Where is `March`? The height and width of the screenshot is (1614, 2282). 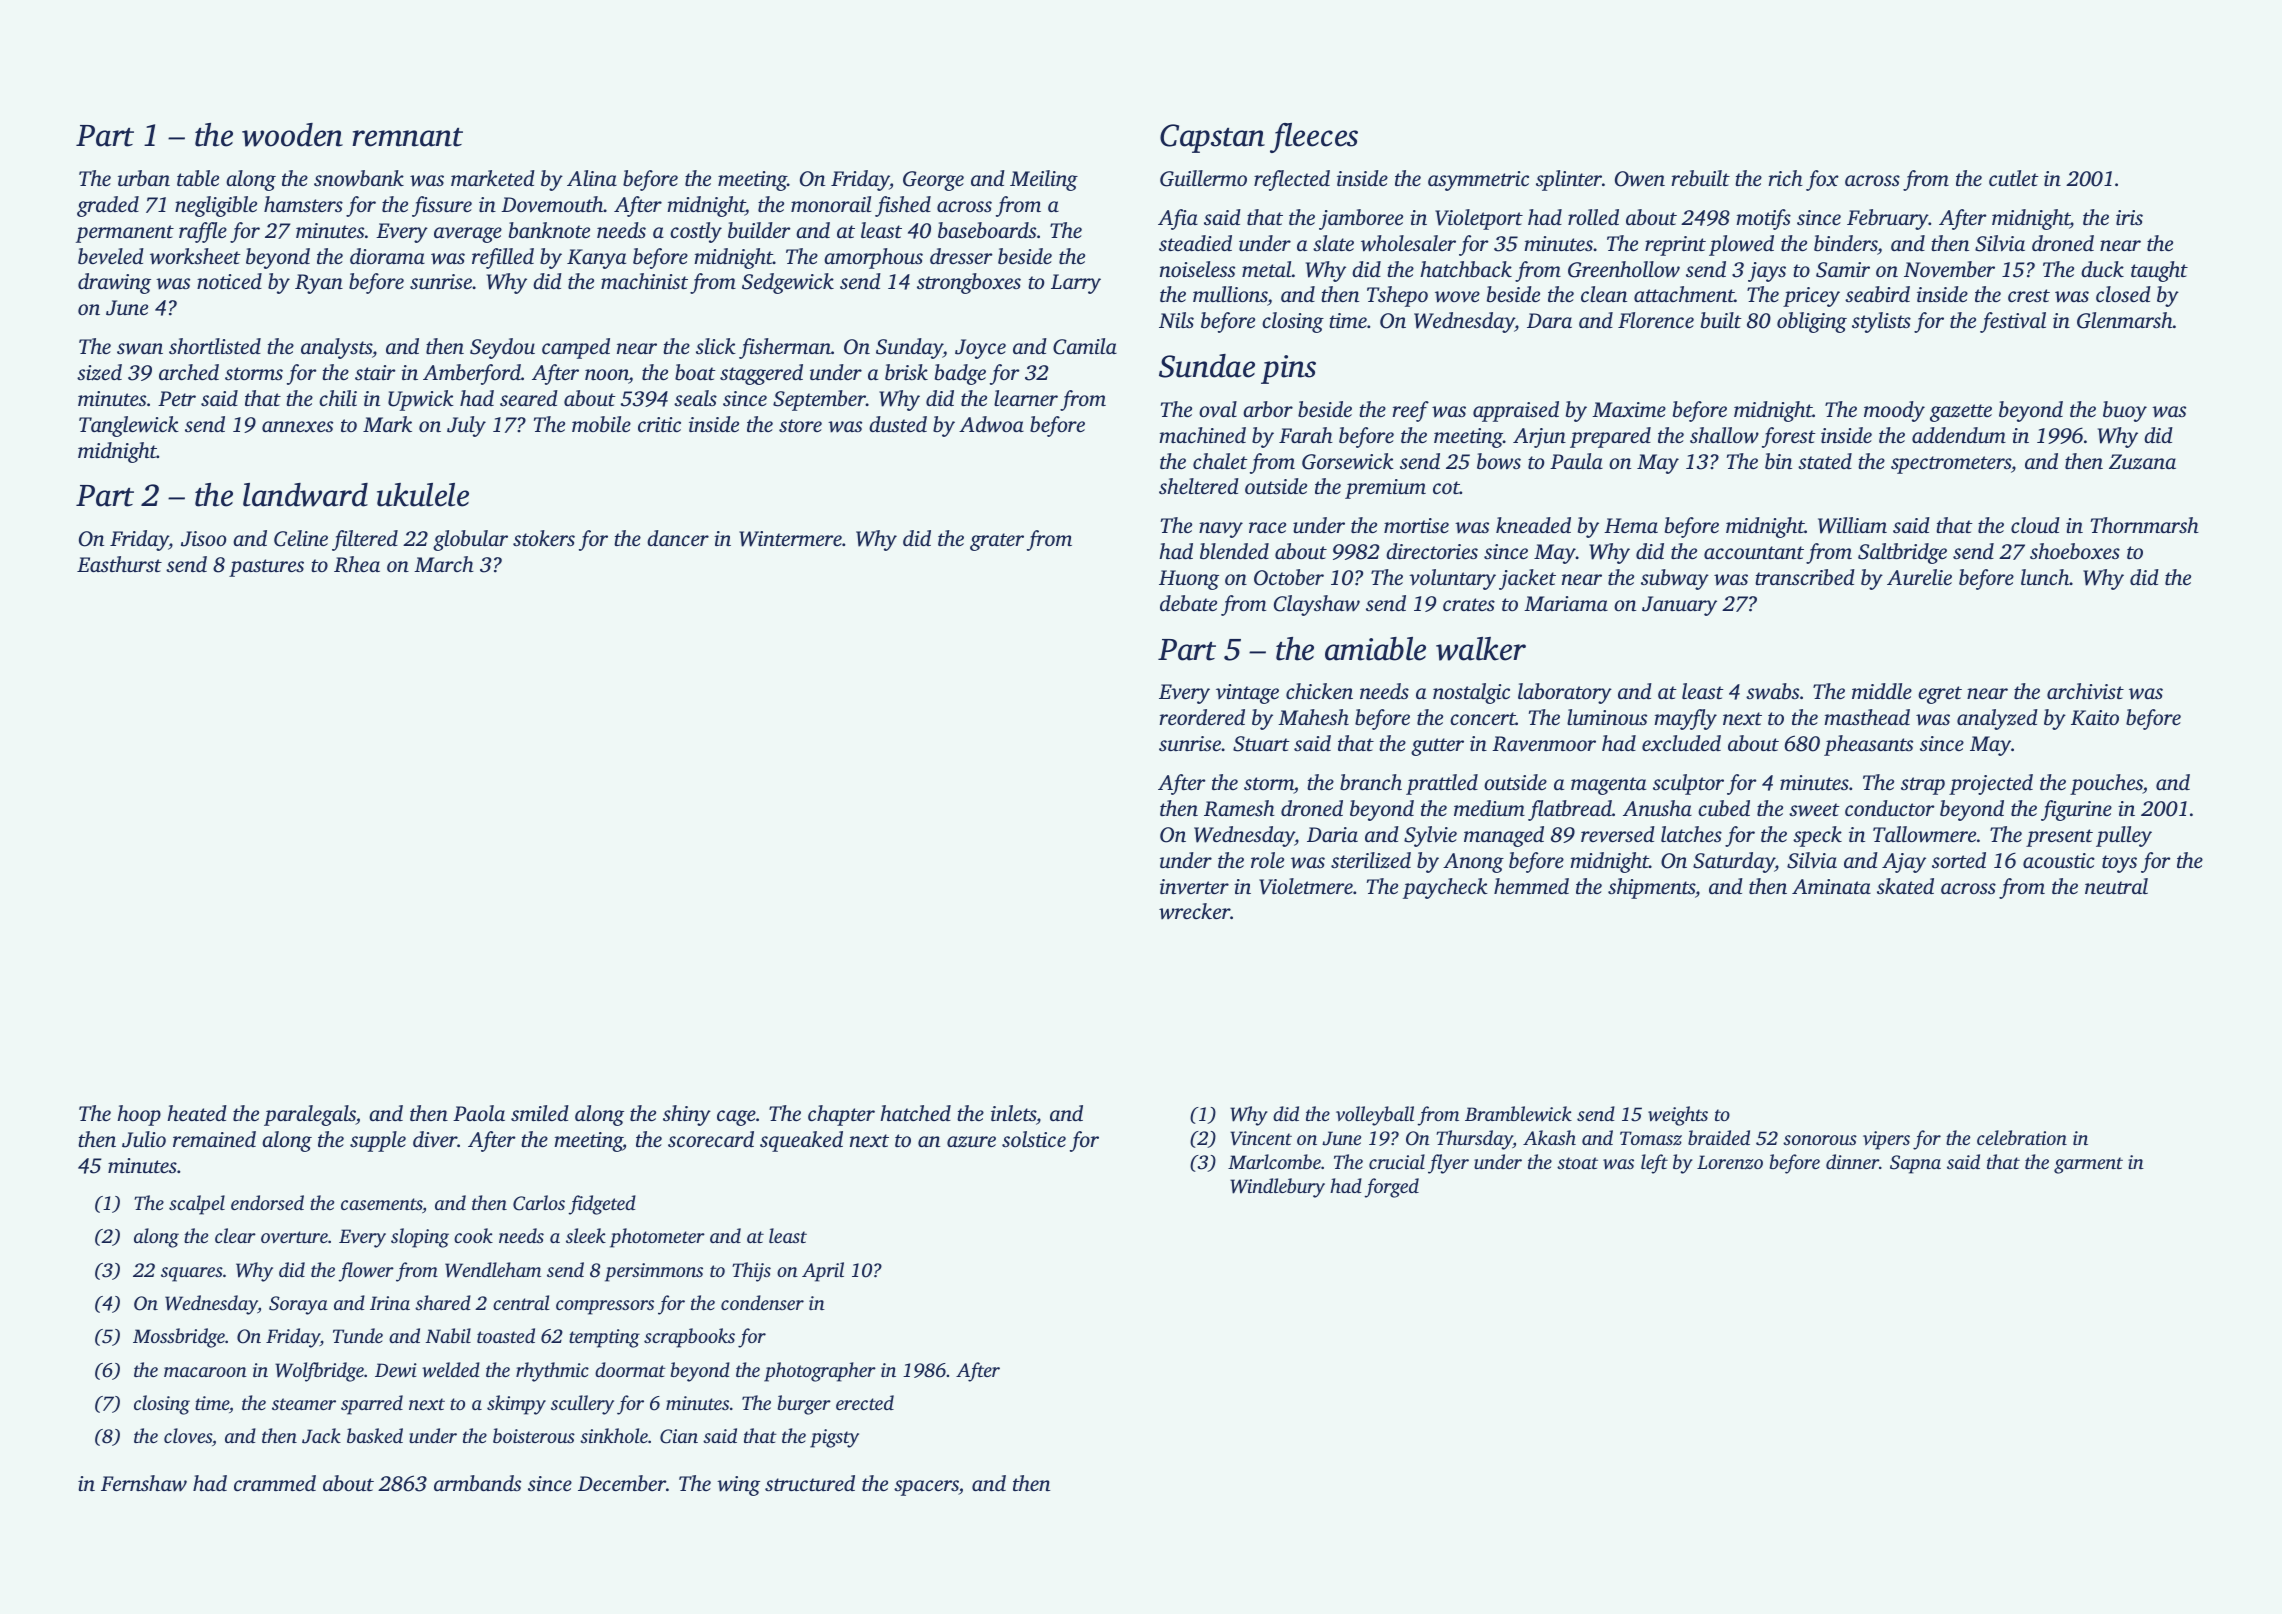
March is located at coordinates (444, 564).
